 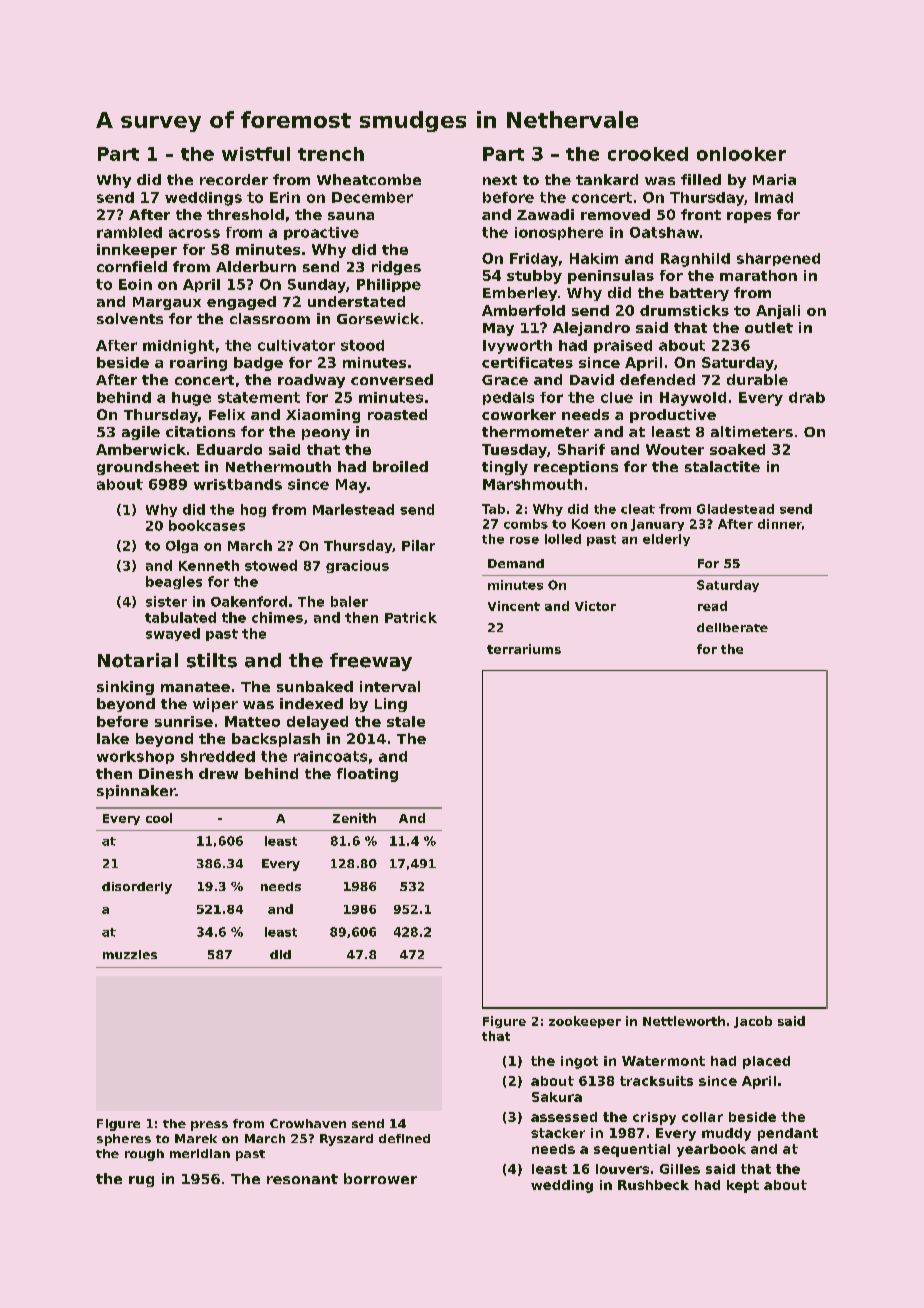 What do you see at coordinates (130, 954) in the image?
I see `muzzles` at bounding box center [130, 954].
